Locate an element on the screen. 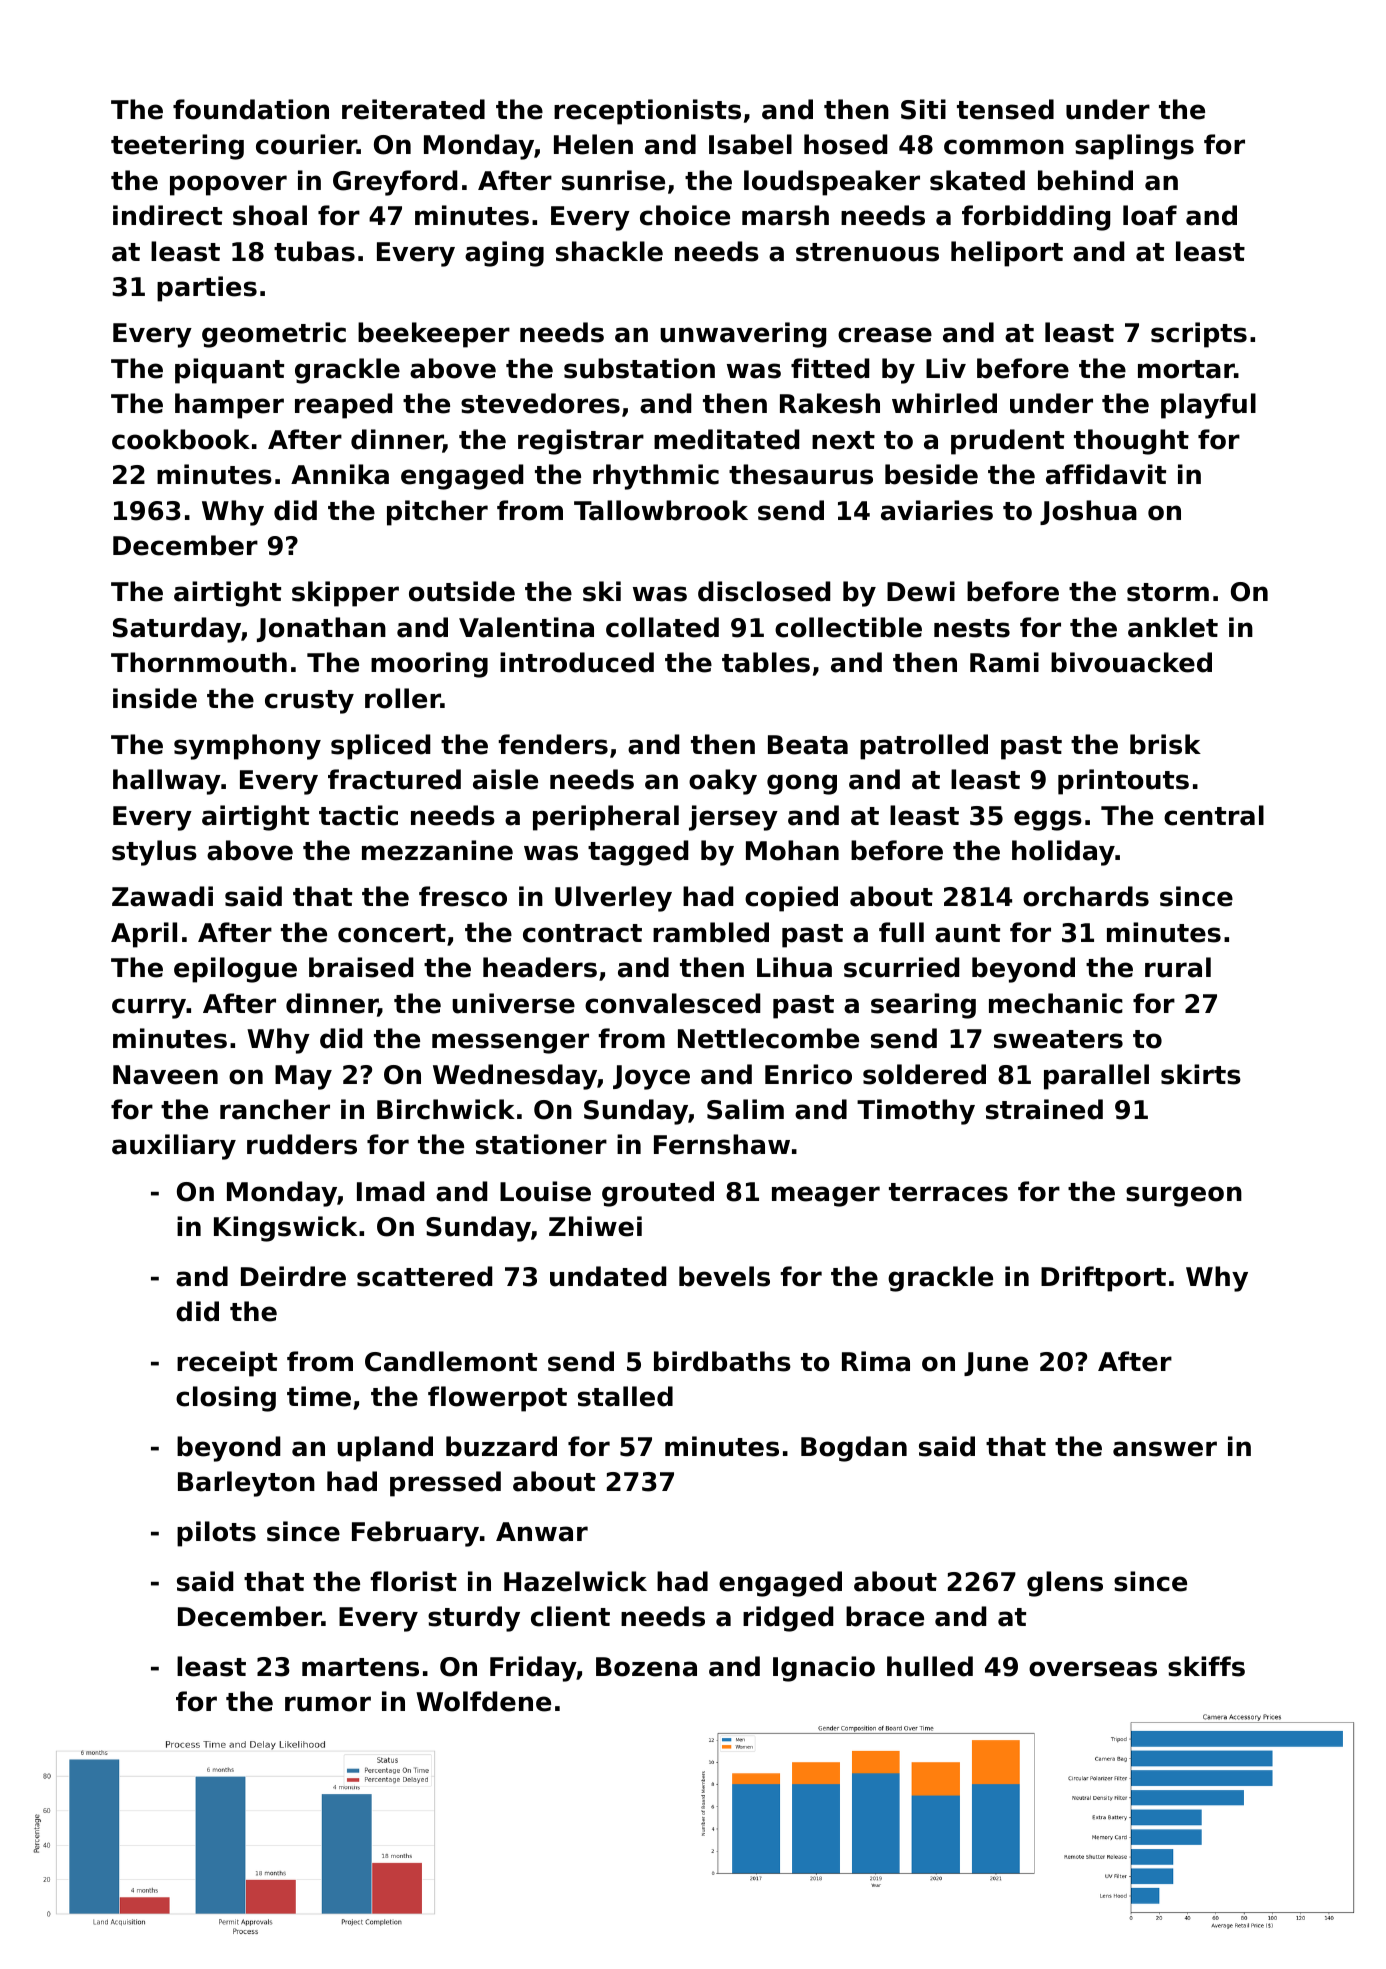 The height and width of the screenshot is (1969, 1386). receptionists is located at coordinates (647, 112).
